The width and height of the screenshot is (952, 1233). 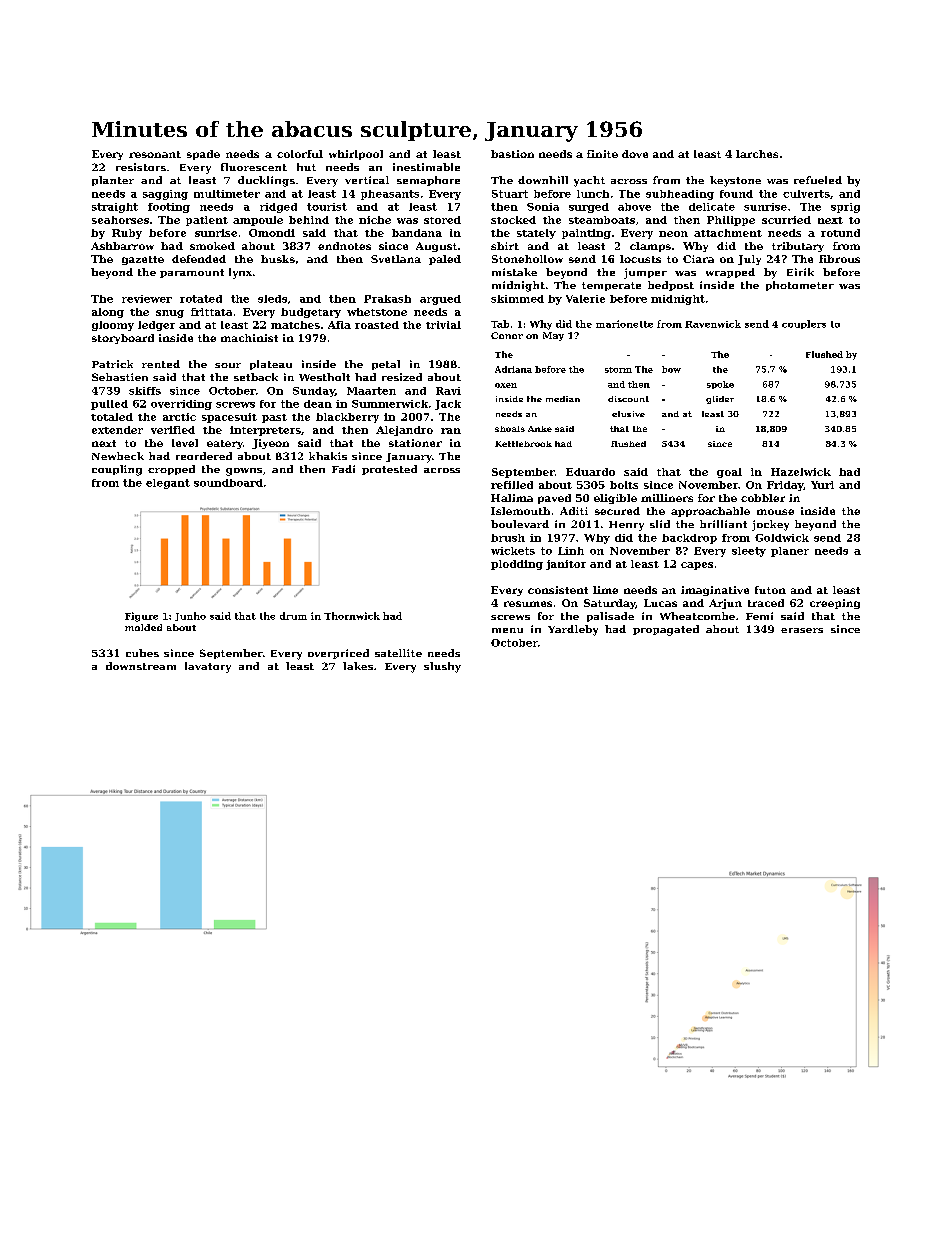 What do you see at coordinates (168, 484) in the screenshot?
I see `elegant` at bounding box center [168, 484].
